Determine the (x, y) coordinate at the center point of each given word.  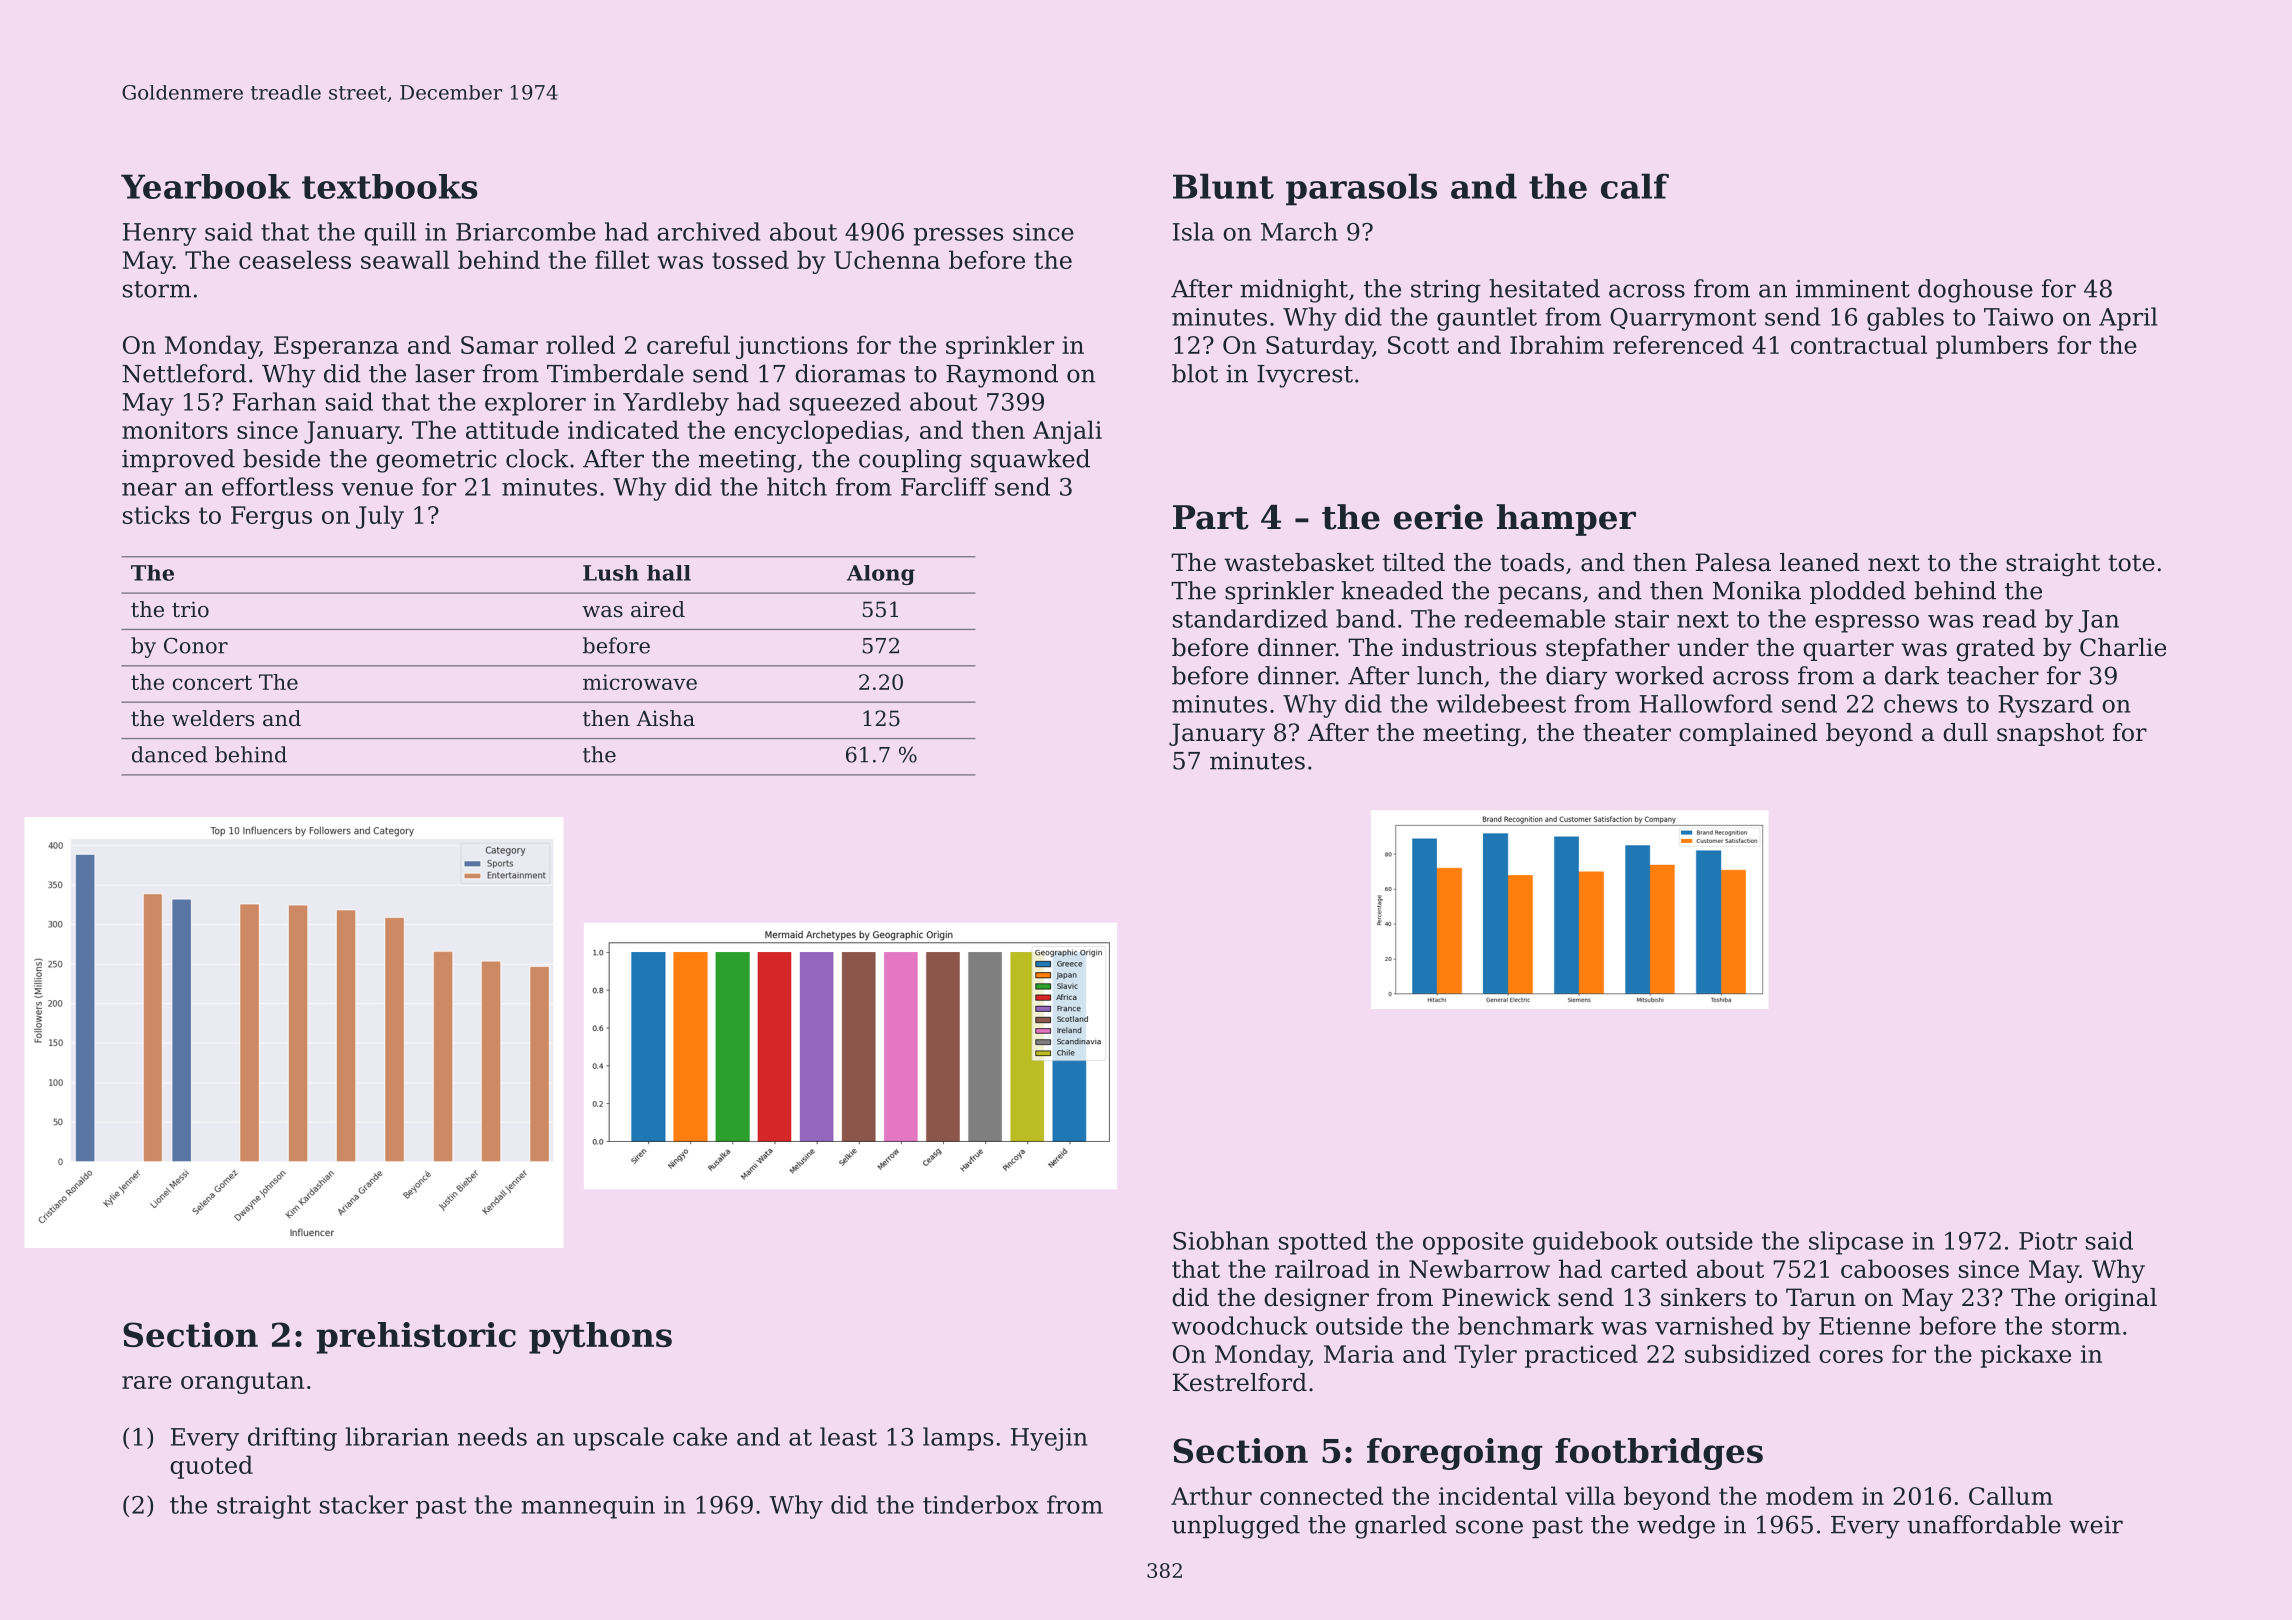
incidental (1498, 1495)
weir (2096, 1525)
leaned (1820, 562)
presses (958, 237)
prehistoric (416, 1338)
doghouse (1975, 291)
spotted (1323, 1243)
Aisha (665, 718)
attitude (512, 429)
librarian (397, 1436)
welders (213, 718)
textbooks (390, 186)
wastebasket (1299, 562)
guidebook (1595, 1243)
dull (1965, 732)
